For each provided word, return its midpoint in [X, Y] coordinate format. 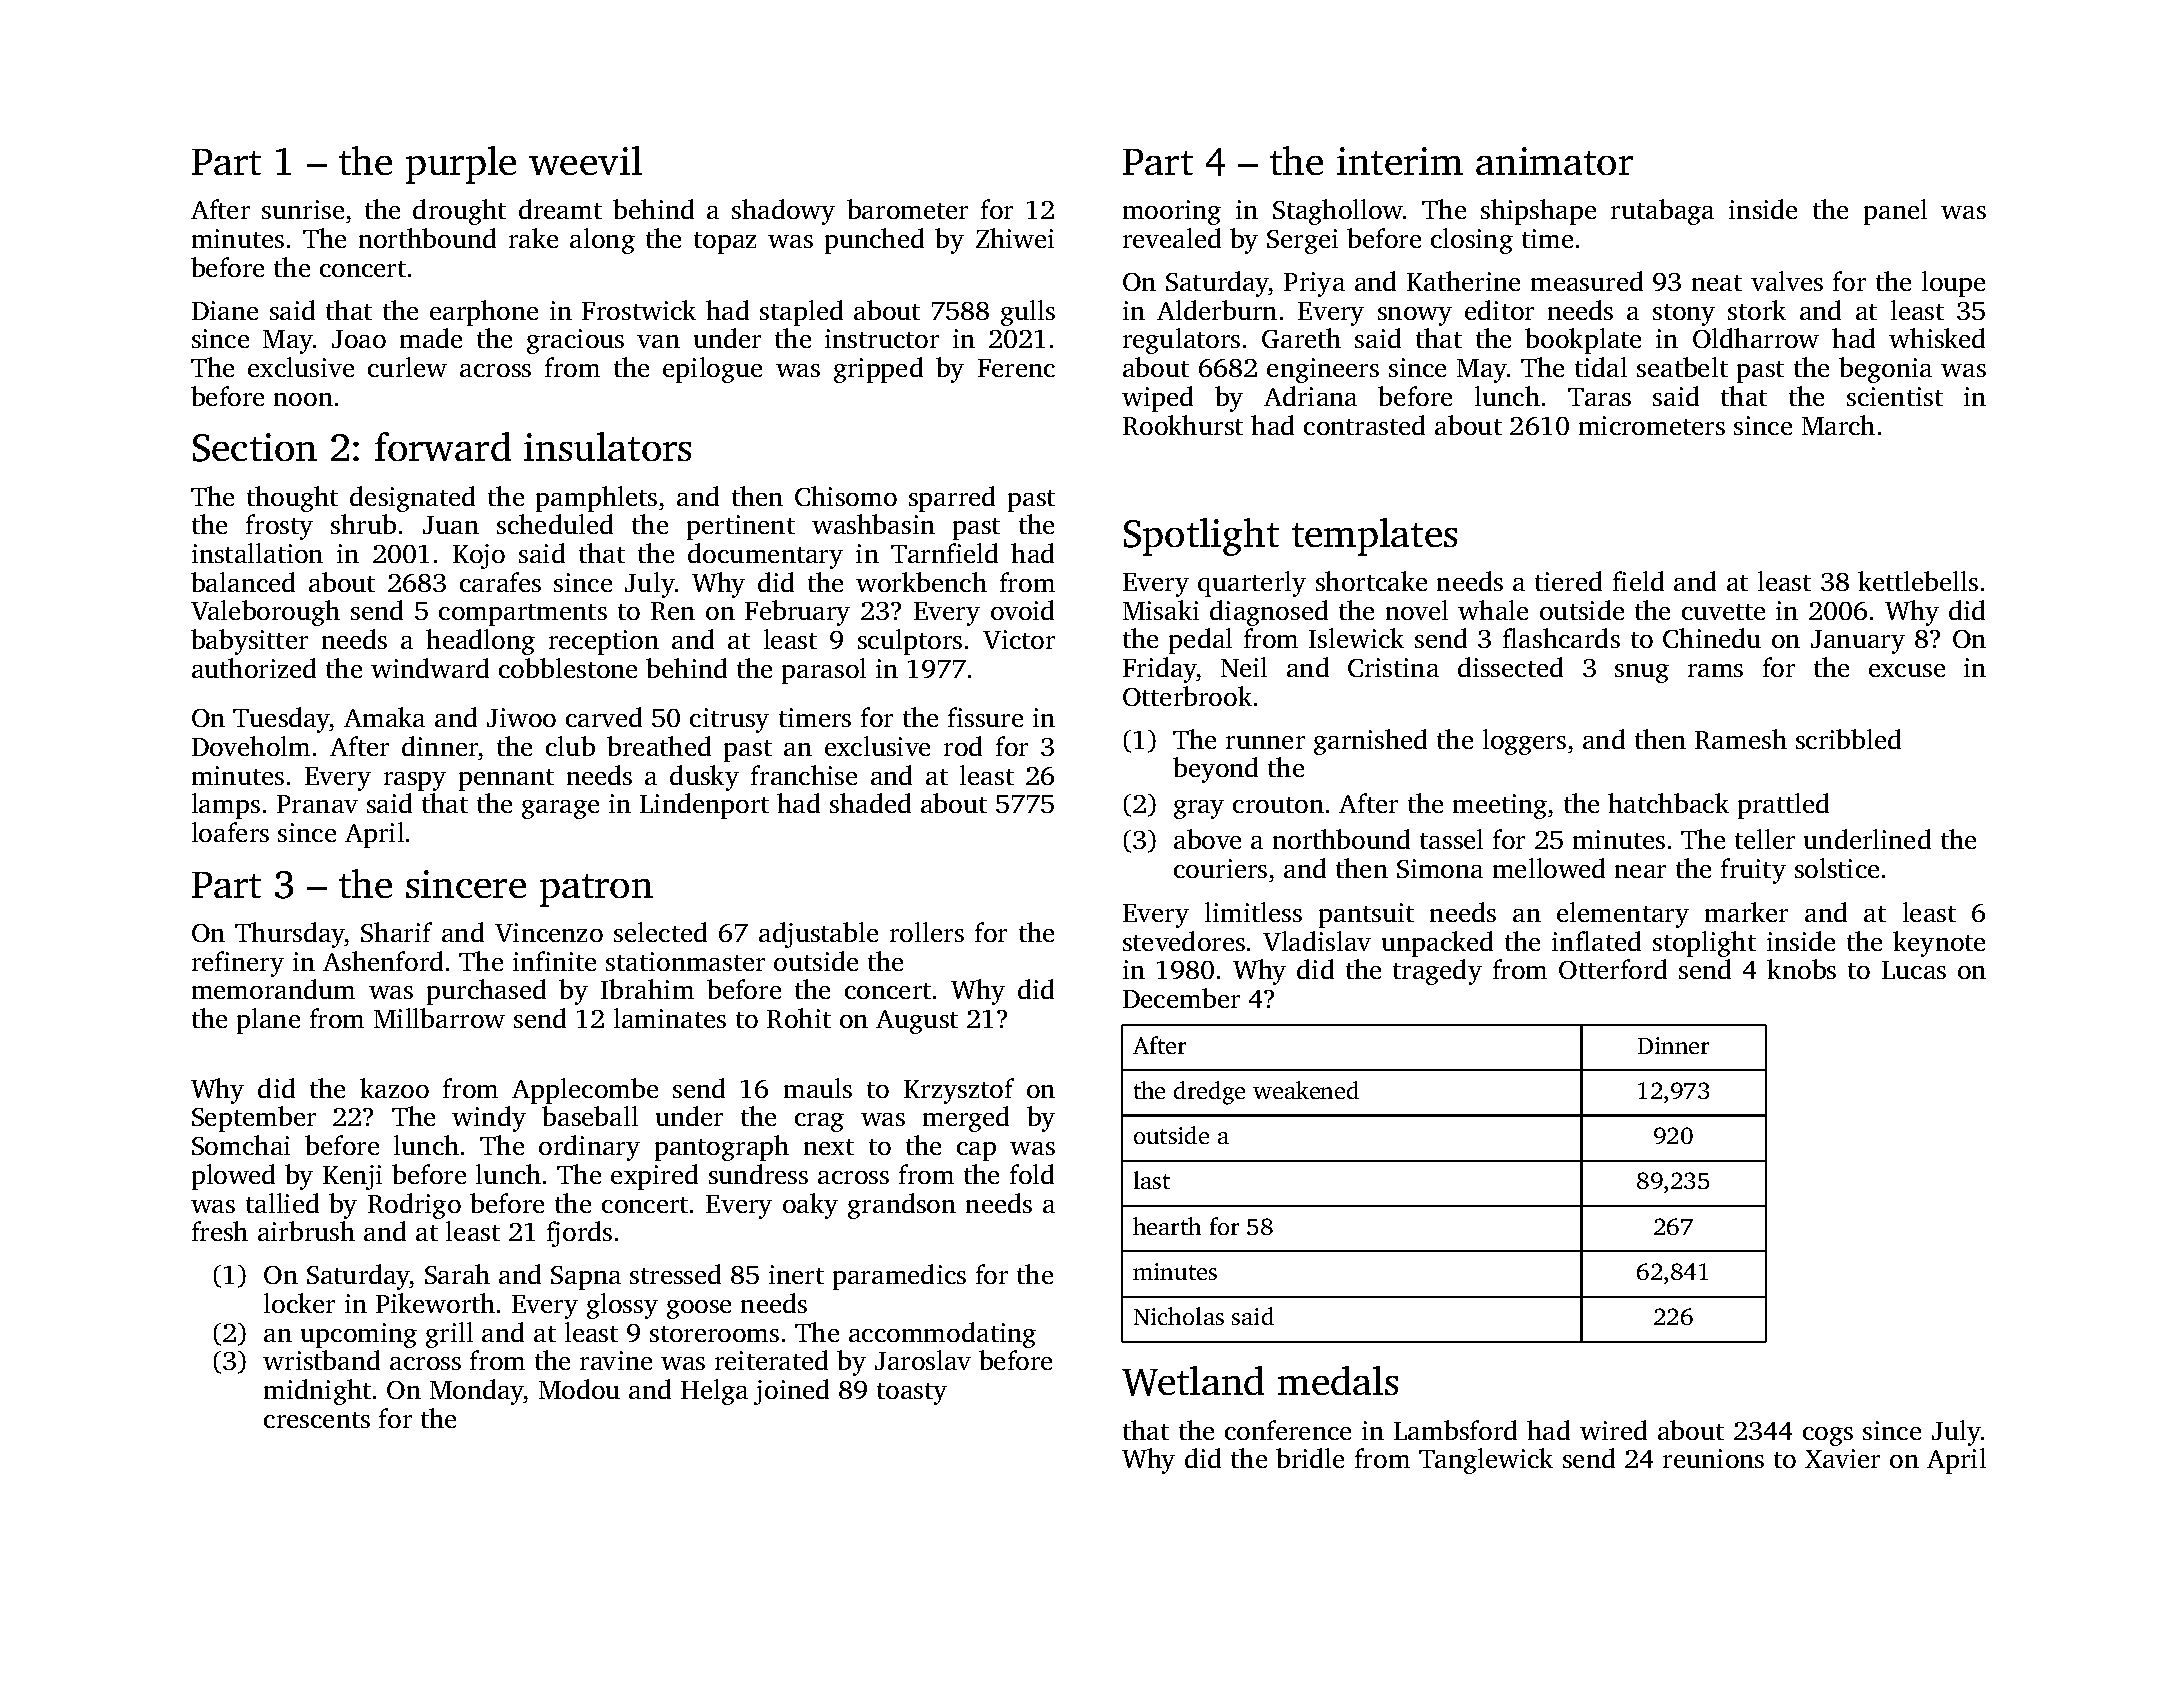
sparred [952, 499]
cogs [1828, 1436]
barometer [907, 209]
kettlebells [1918, 581]
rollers [927, 932]
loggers [1524, 742]
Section [255, 447]
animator [1554, 161]
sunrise [303, 209]
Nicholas [1179, 1316]
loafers [230, 832]
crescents [317, 1420]
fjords [579, 1234]
